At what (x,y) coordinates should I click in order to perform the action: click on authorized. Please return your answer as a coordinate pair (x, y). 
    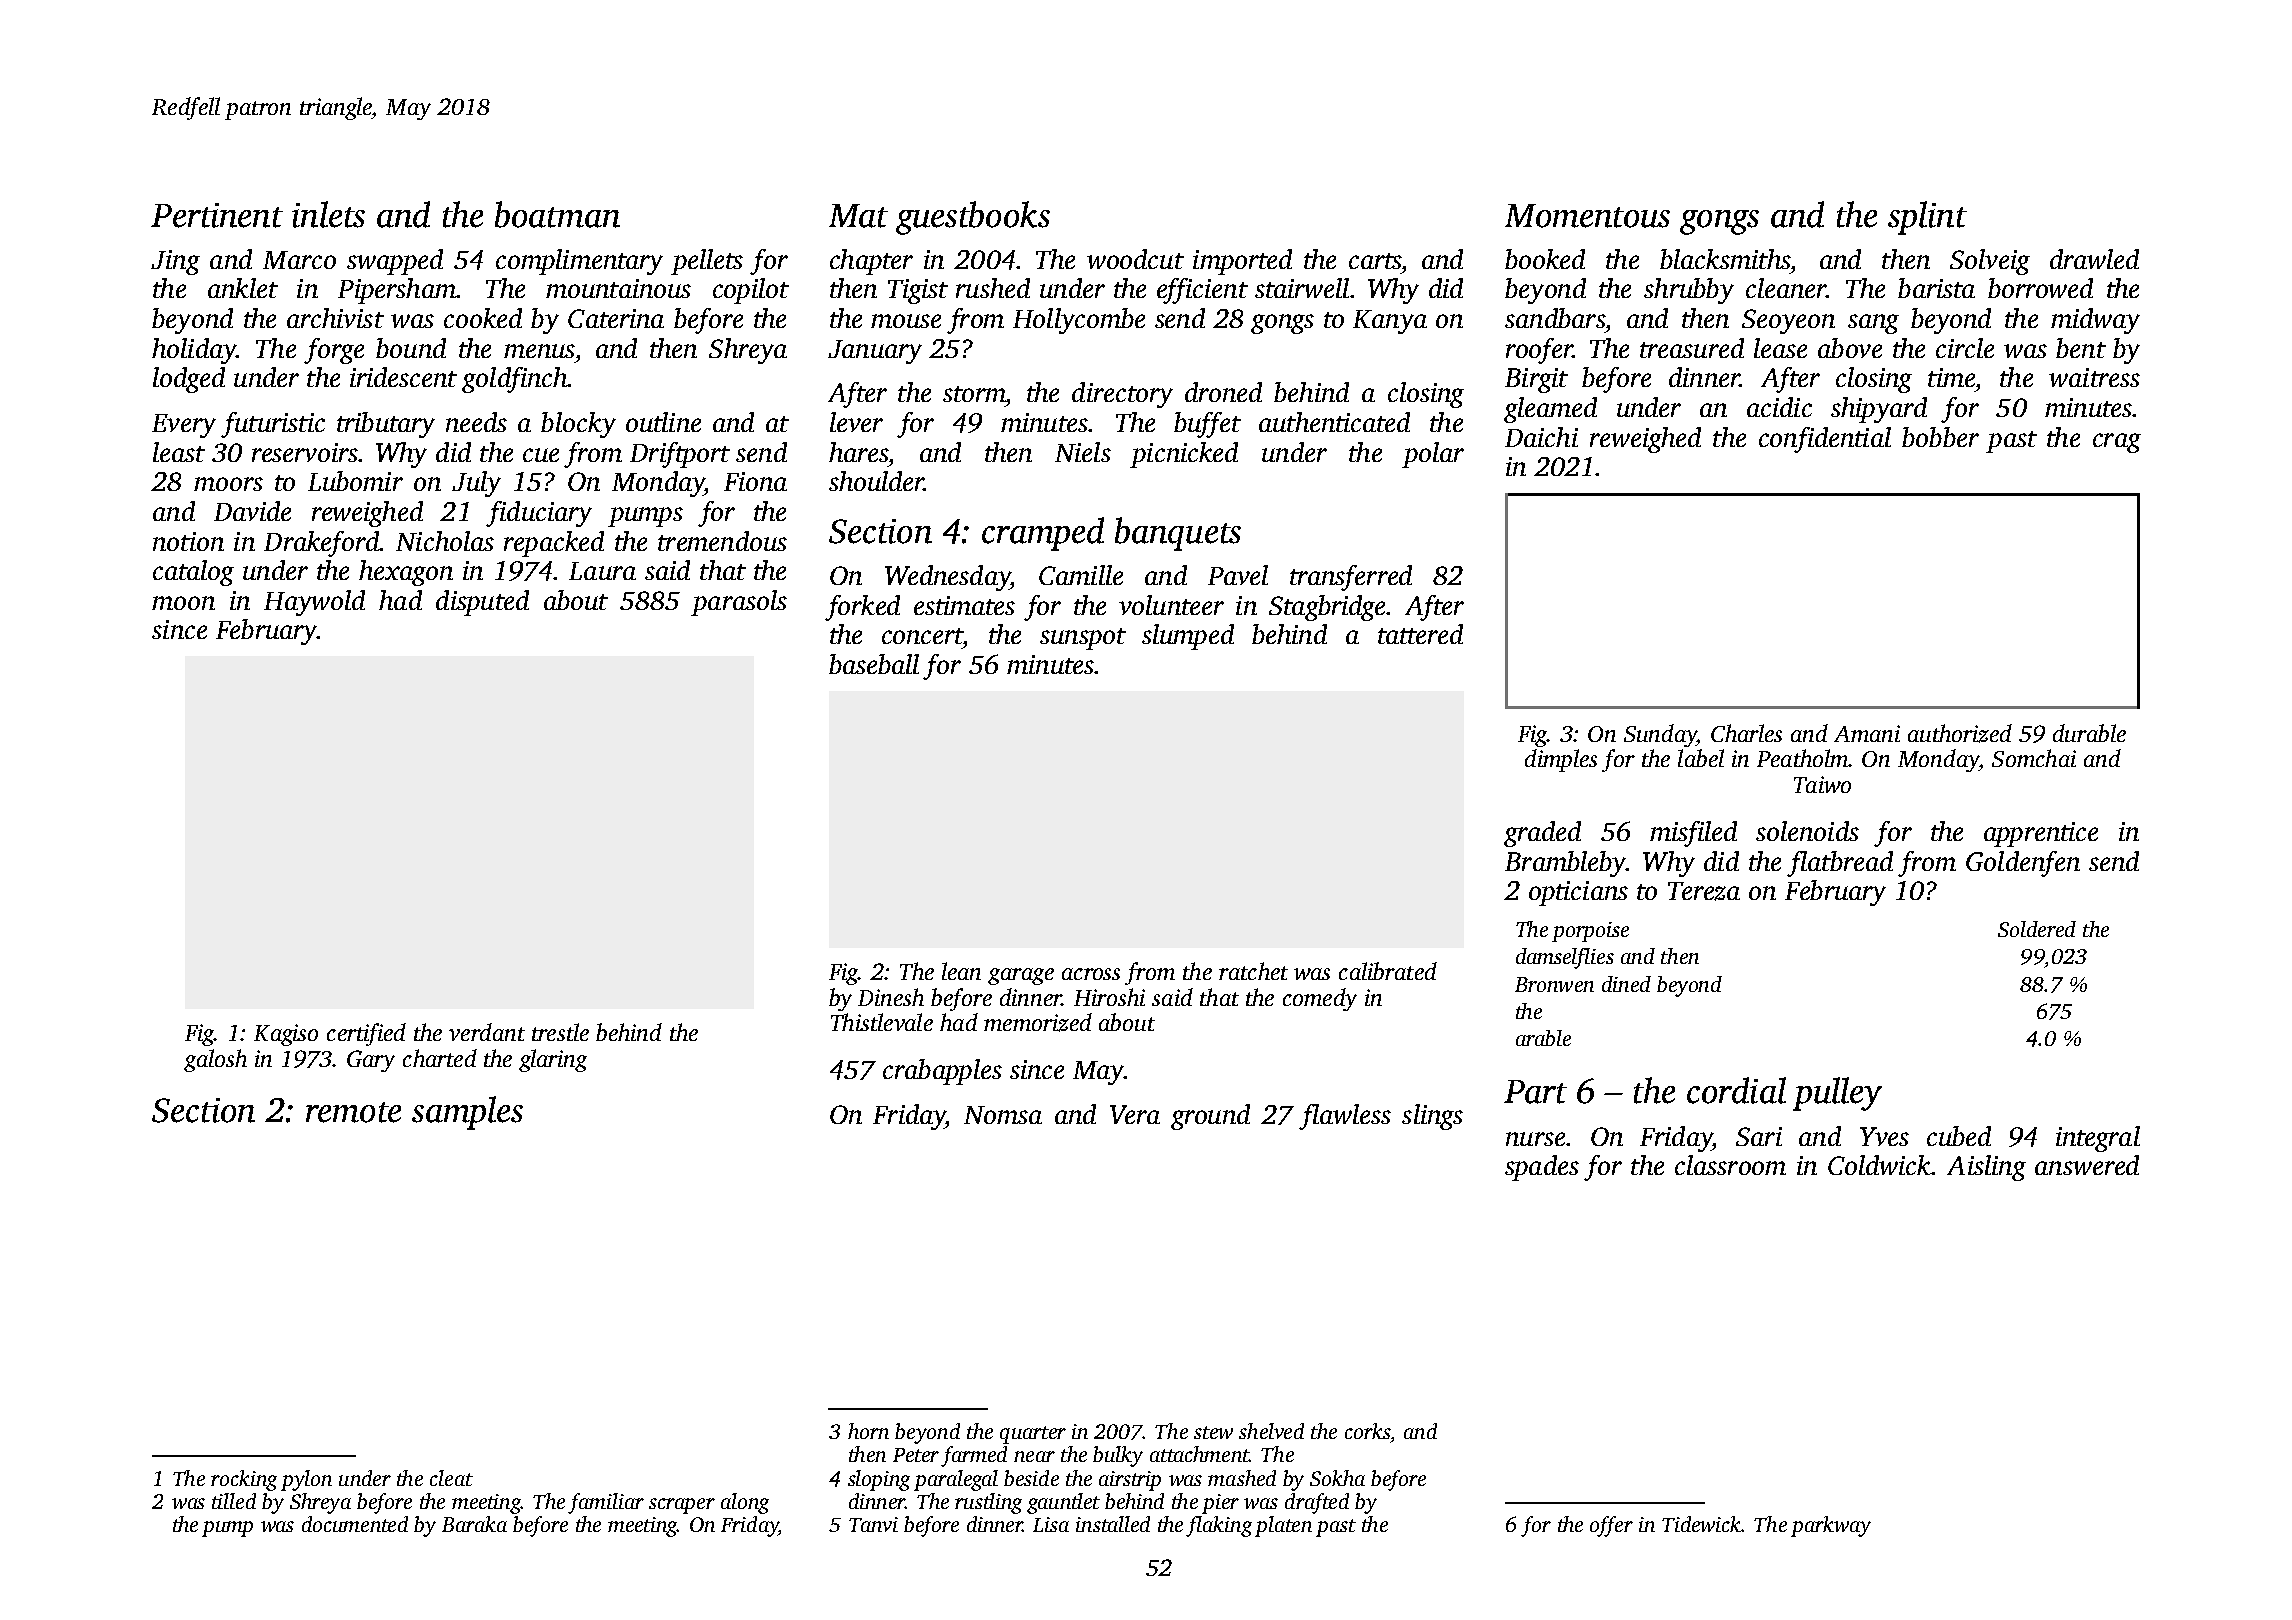
    Looking at the image, I should click on (1960, 733).
